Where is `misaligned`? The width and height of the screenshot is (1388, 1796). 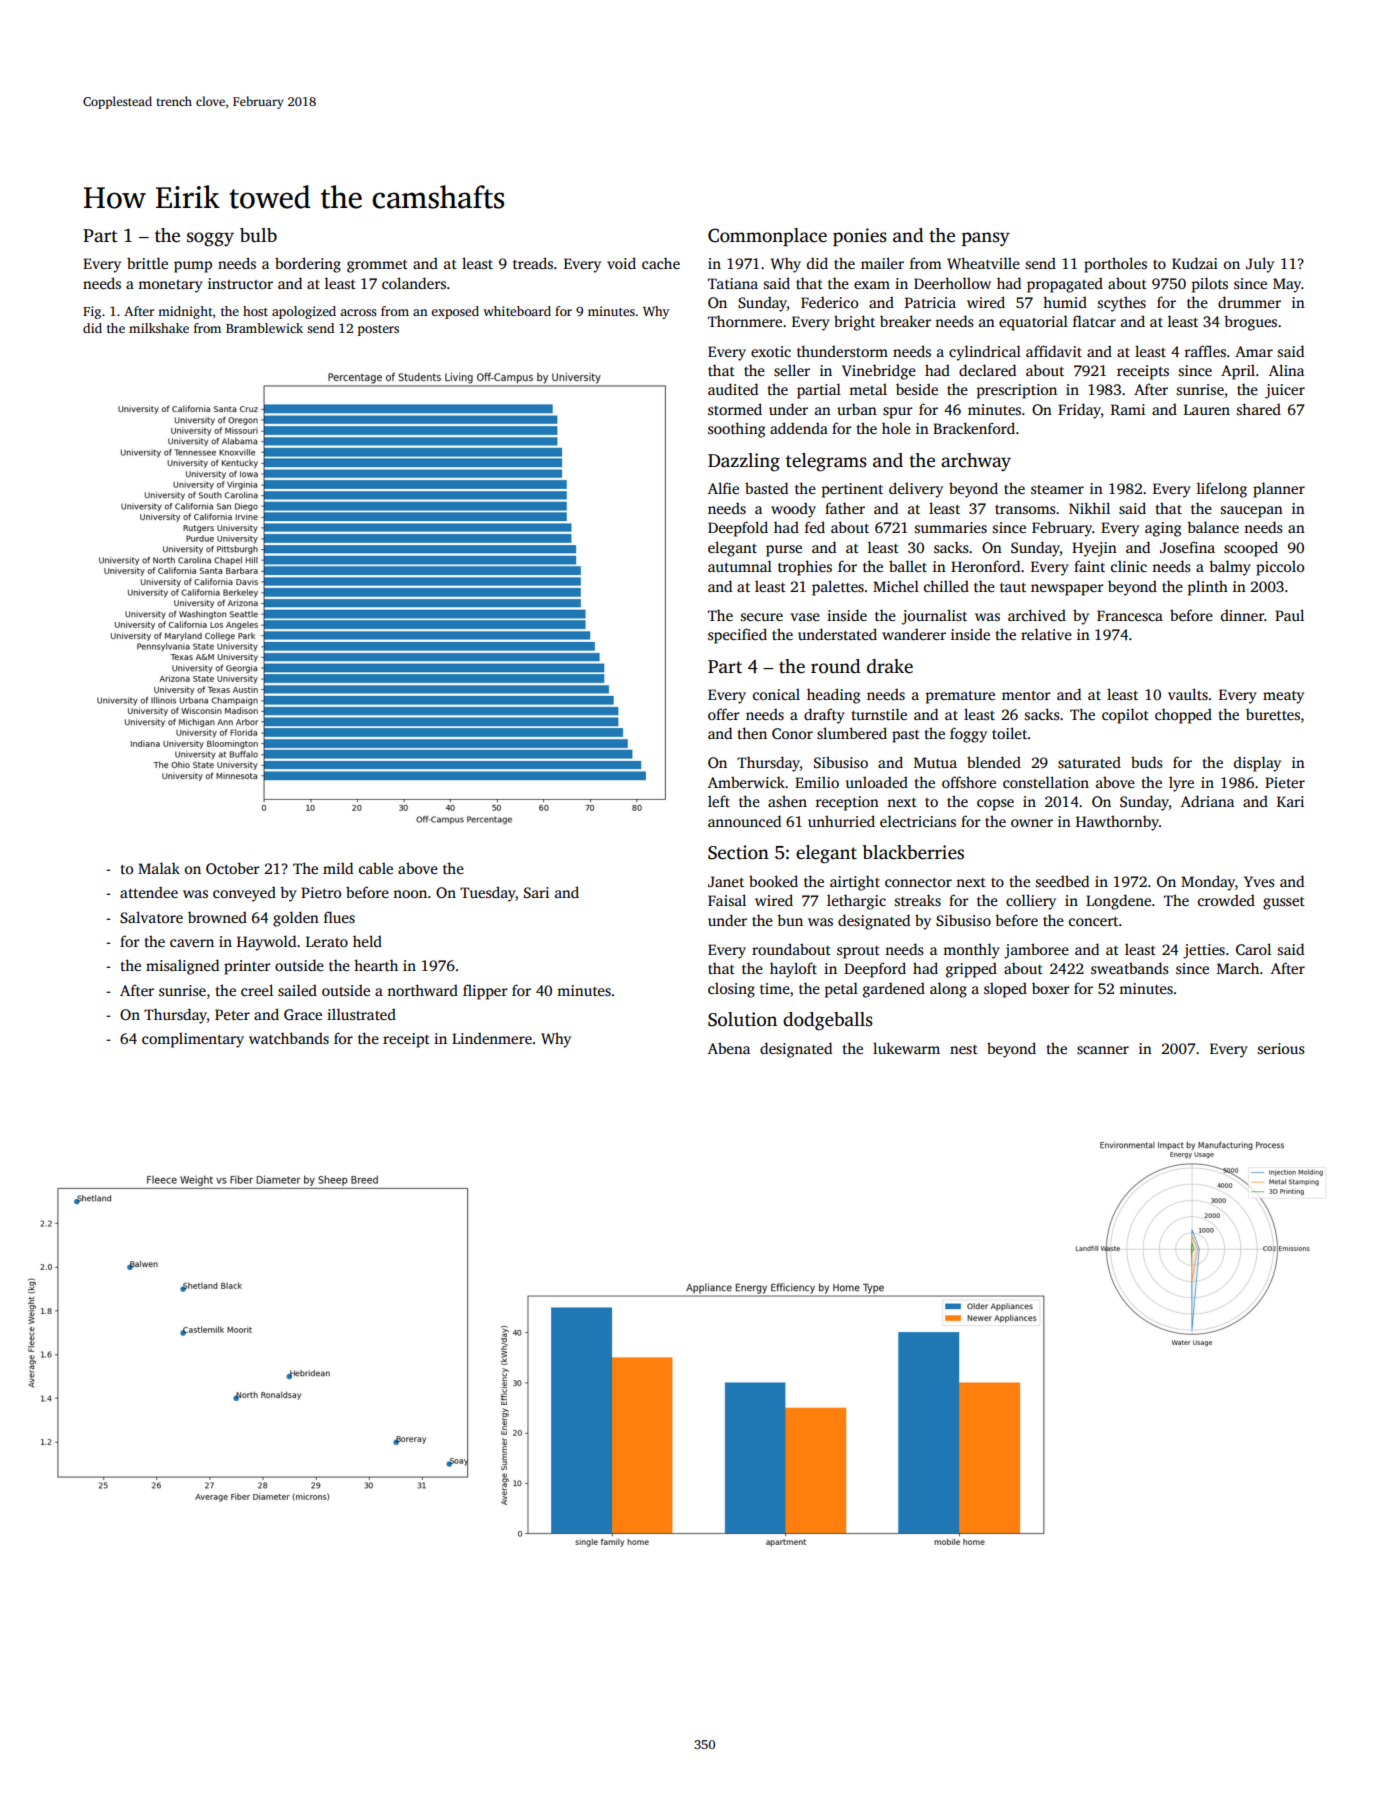 misaligned is located at coordinates (182, 967).
